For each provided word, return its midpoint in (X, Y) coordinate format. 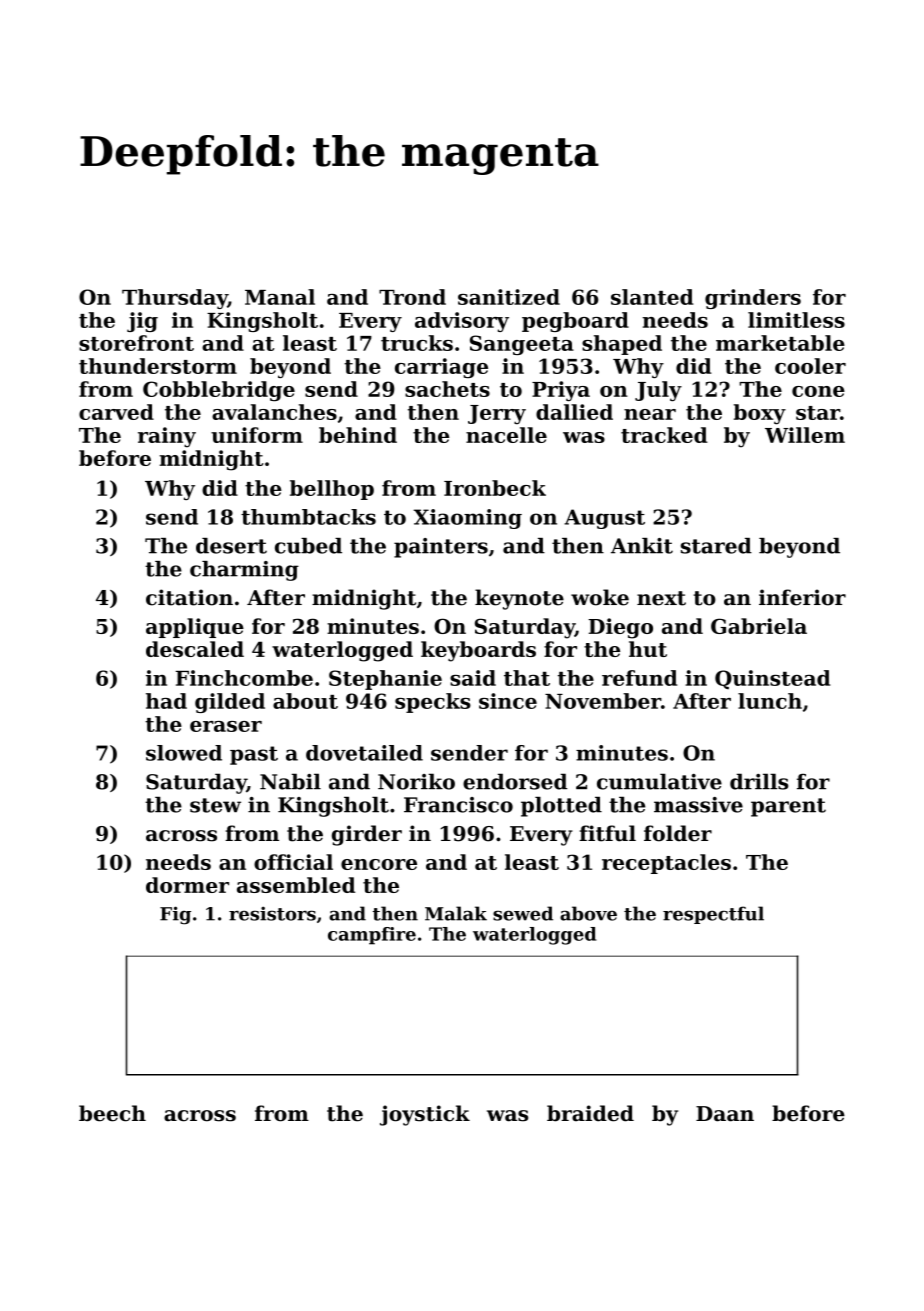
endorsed (515, 781)
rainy (167, 437)
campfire (372, 936)
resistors (272, 913)
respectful (713, 915)
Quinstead (772, 680)
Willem (805, 435)
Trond (412, 297)
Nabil (290, 781)
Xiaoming (467, 519)
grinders (753, 299)
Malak (456, 913)
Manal (280, 297)
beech (112, 1113)
